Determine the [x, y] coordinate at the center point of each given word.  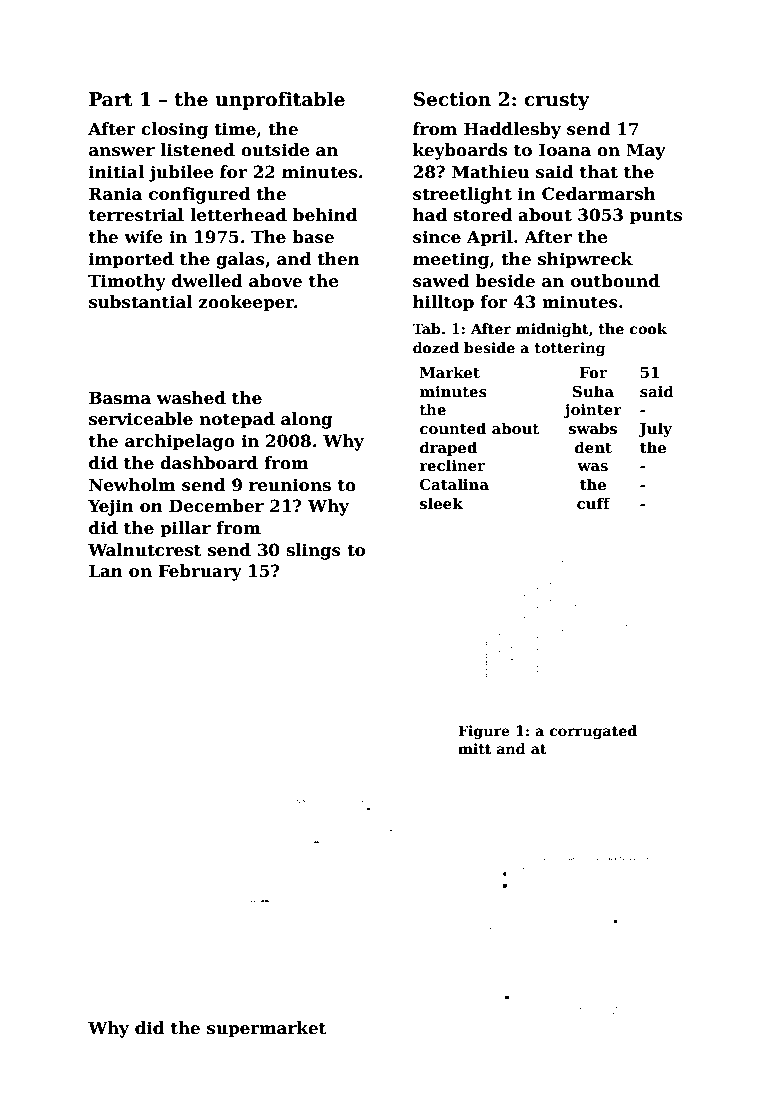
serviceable [141, 419]
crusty [556, 101]
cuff [594, 503]
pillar [185, 529]
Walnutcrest [145, 550]
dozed [436, 347]
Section [452, 99]
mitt [474, 748]
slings [313, 551]
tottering [570, 349]
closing [174, 130]
